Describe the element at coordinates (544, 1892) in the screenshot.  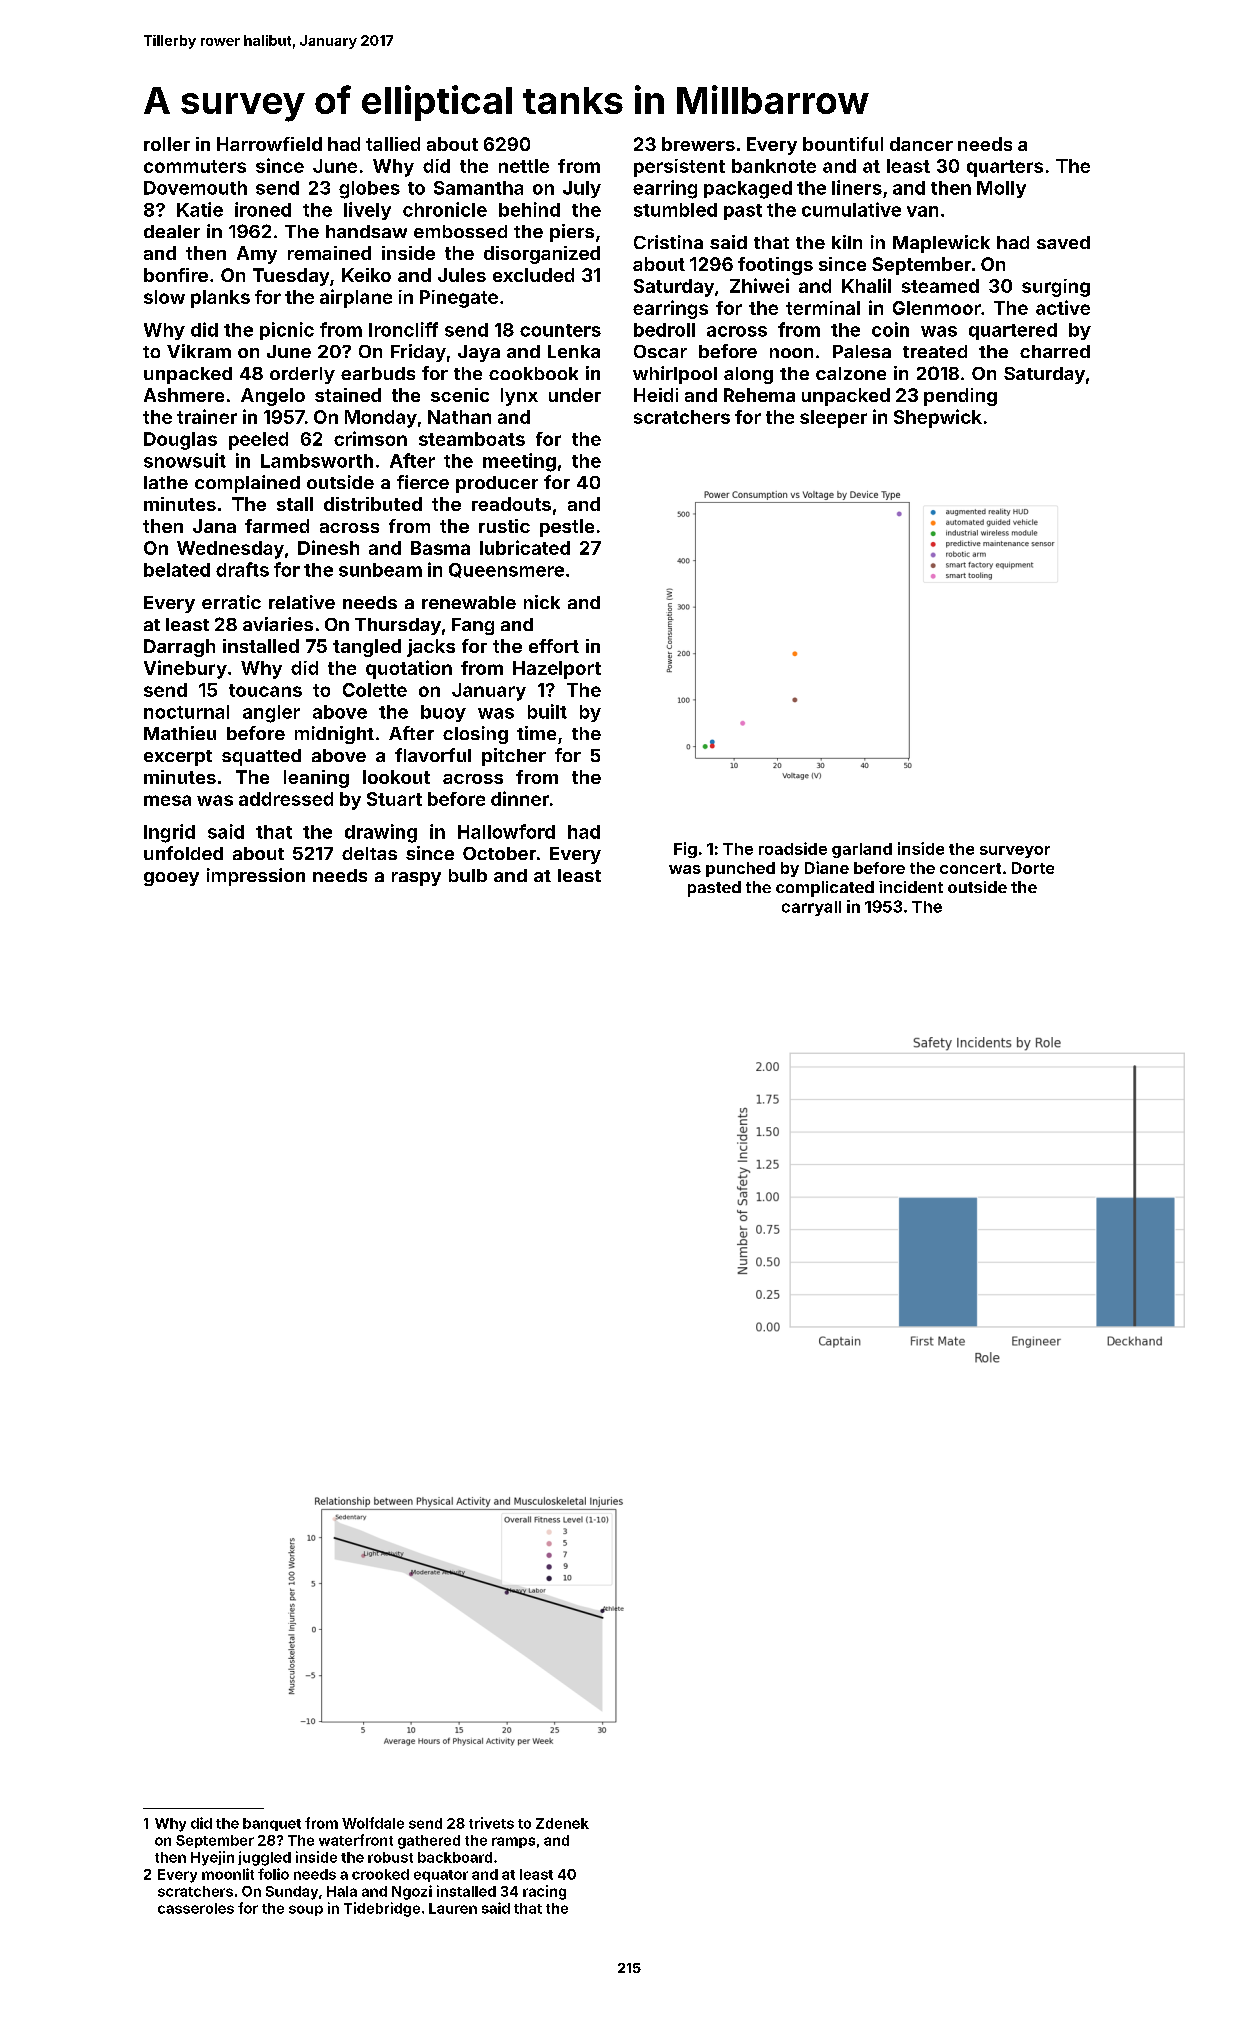
I see `racing` at that location.
